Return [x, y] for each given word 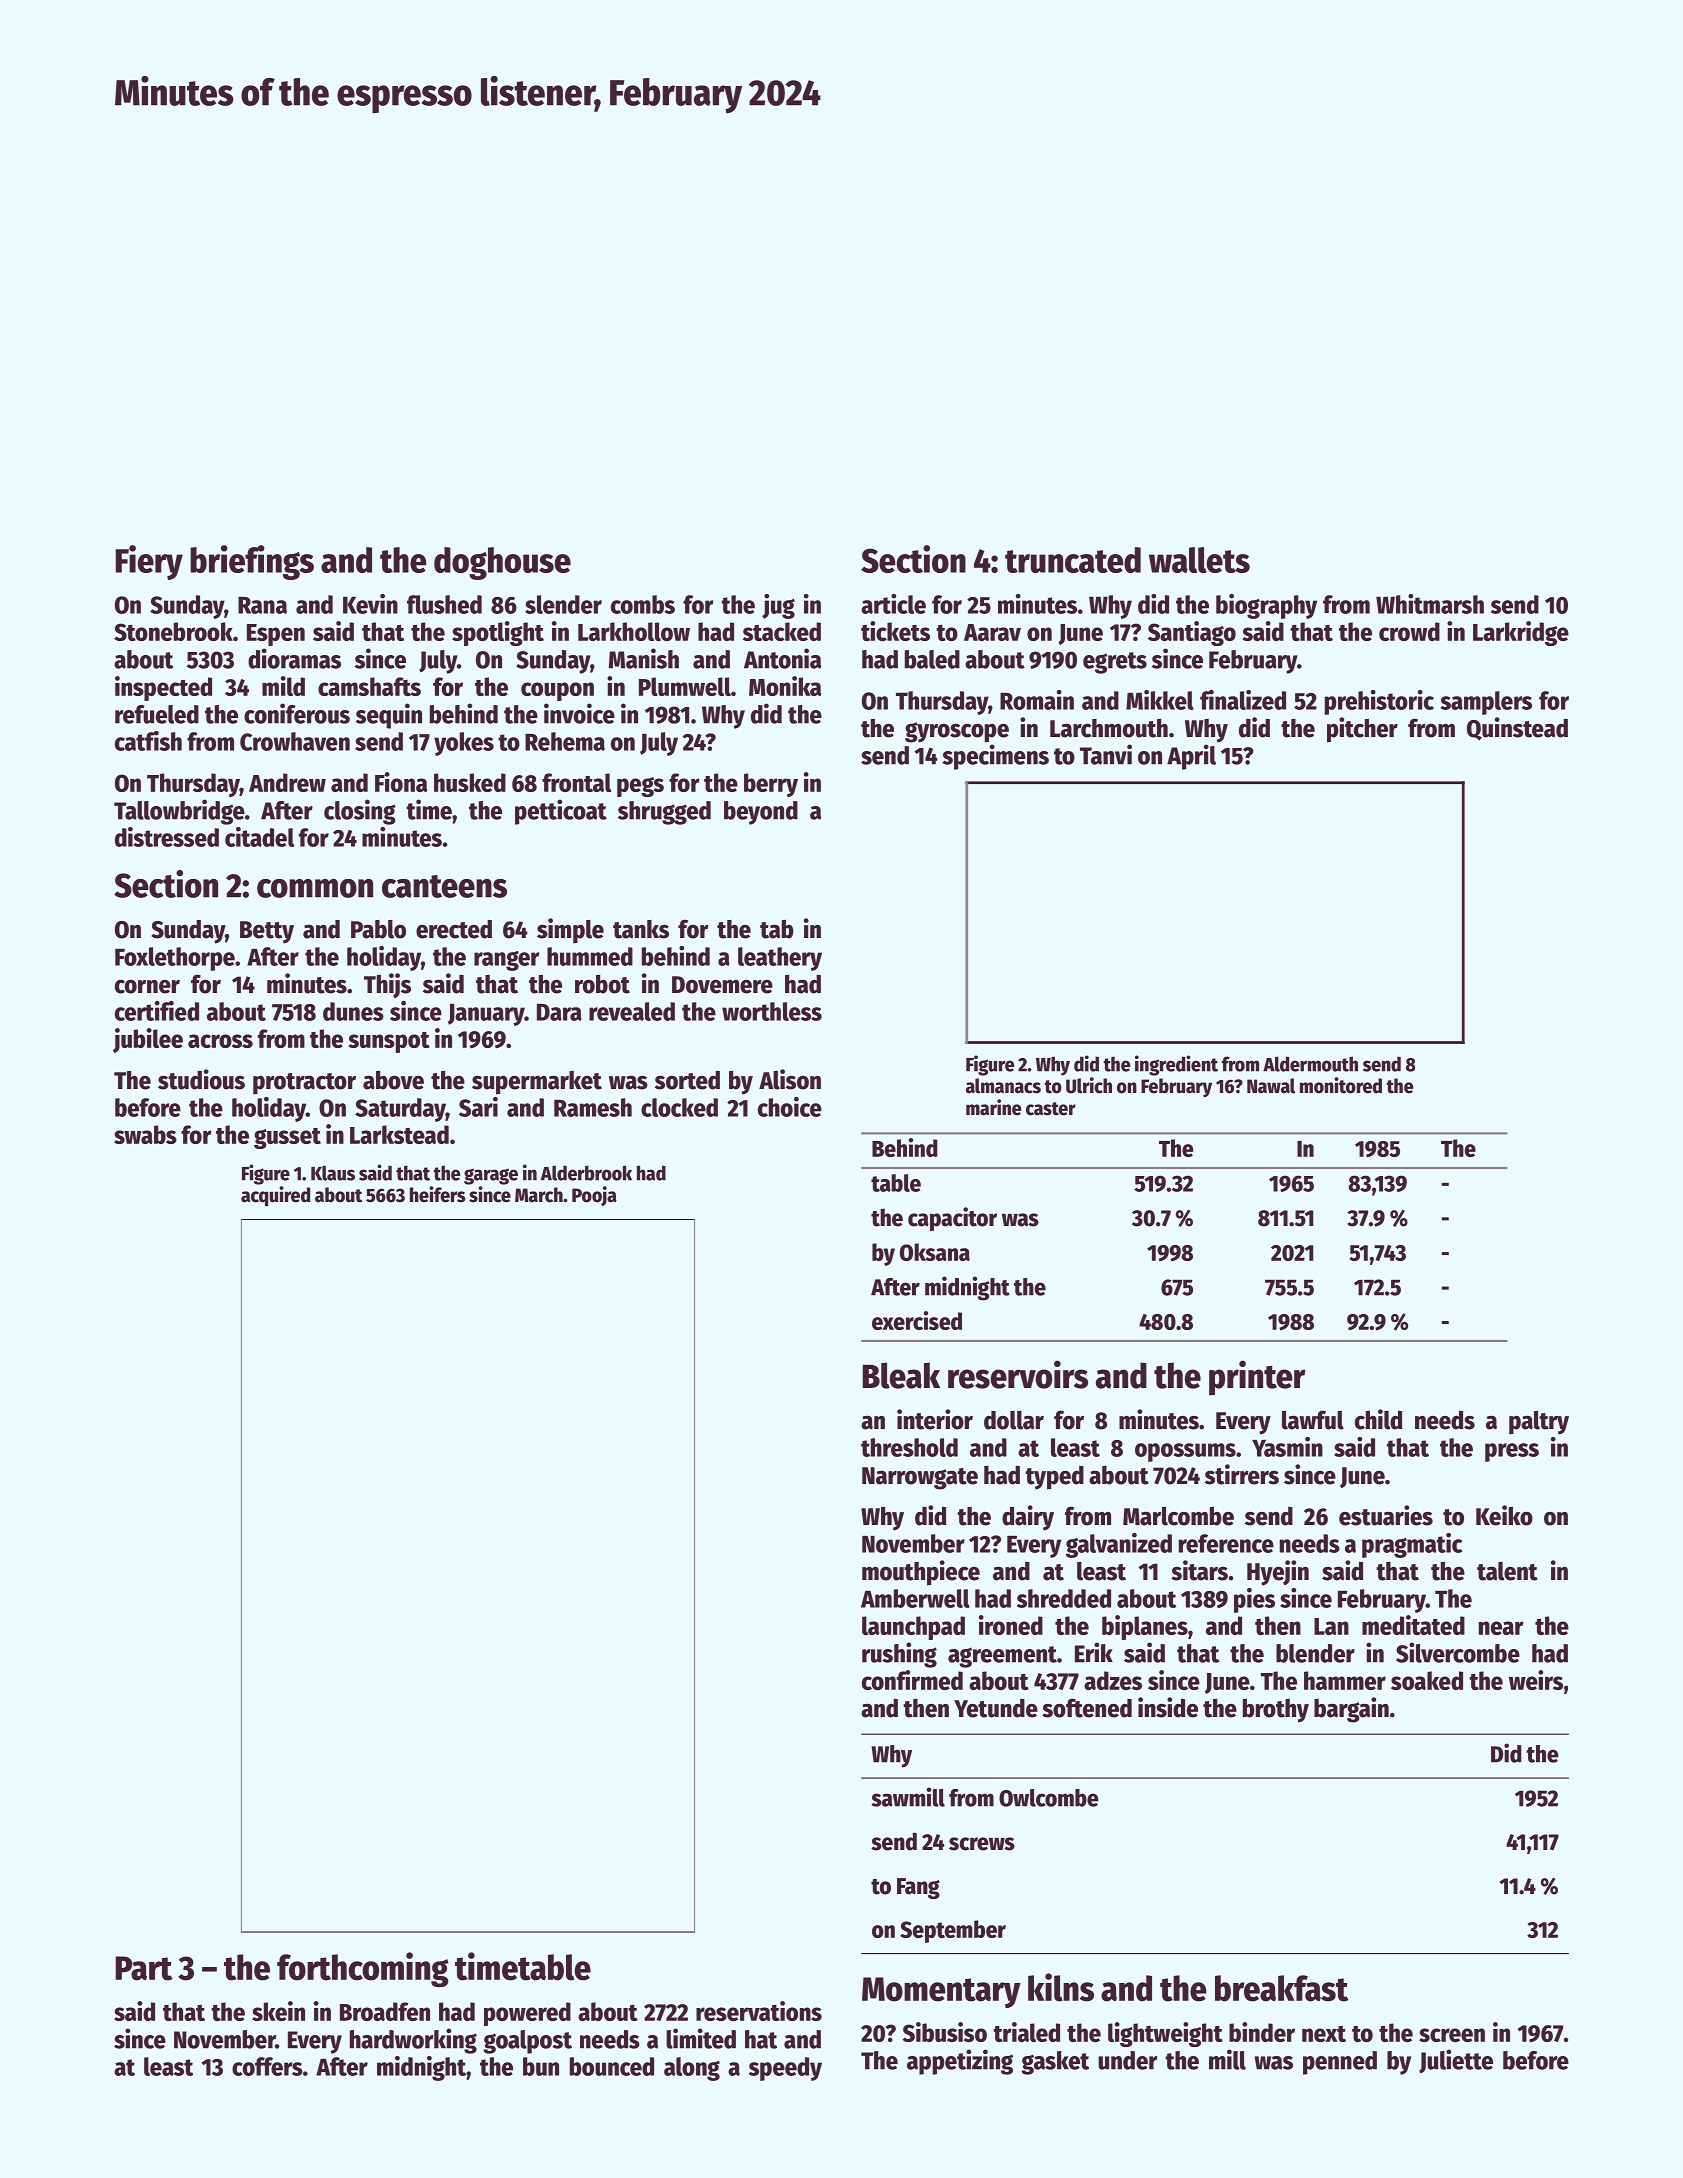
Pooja [594, 1196]
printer [1257, 1378]
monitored [1341, 1085]
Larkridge [1521, 633]
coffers [267, 2066]
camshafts [369, 686]
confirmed [912, 1680]
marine [993, 1107]
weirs [1536, 1680]
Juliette [1456, 2061]
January [486, 1015]
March [539, 1195]
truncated [1073, 560]
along [692, 2069]
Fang [918, 1888]
